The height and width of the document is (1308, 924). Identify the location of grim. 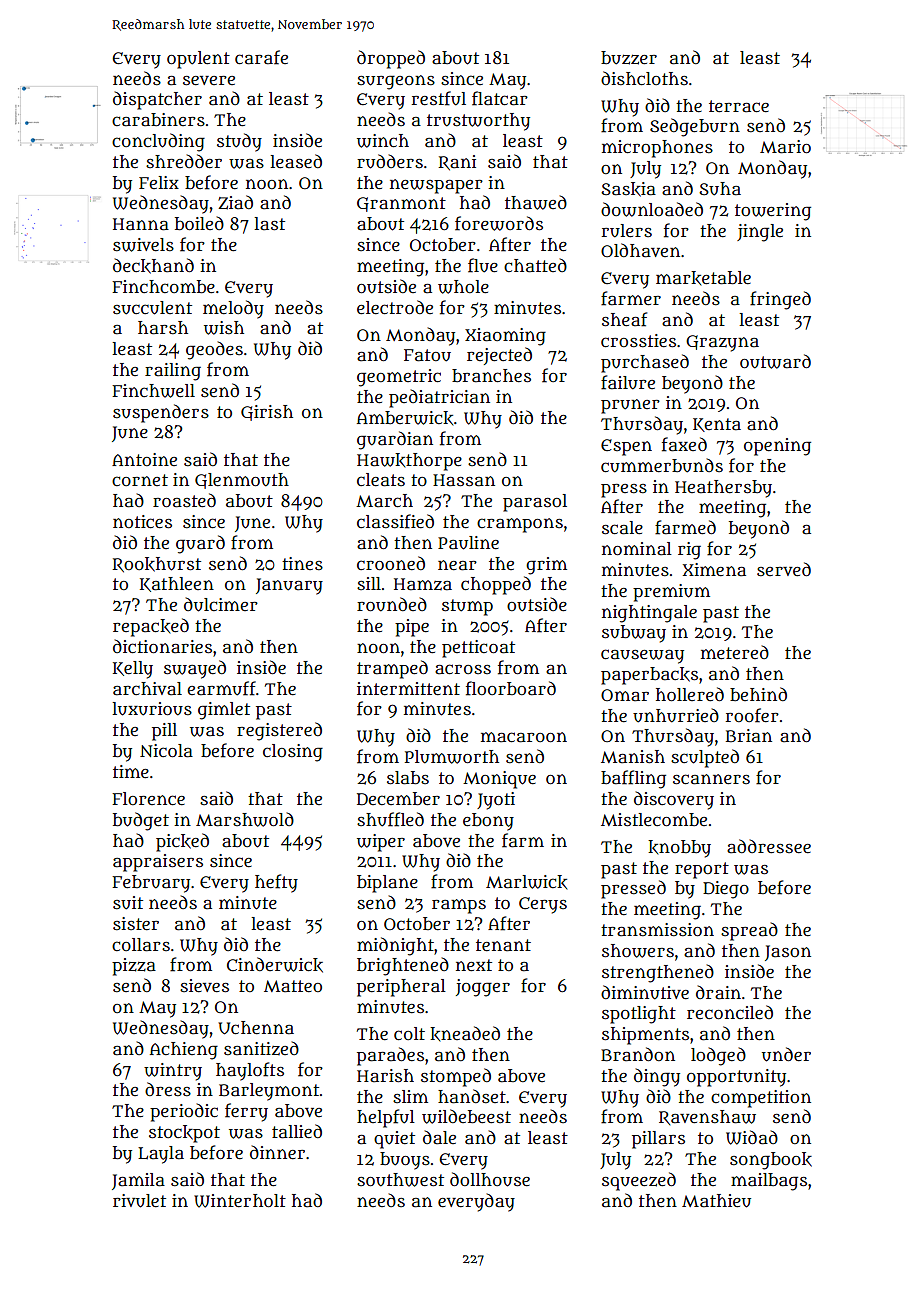
(546, 566).
